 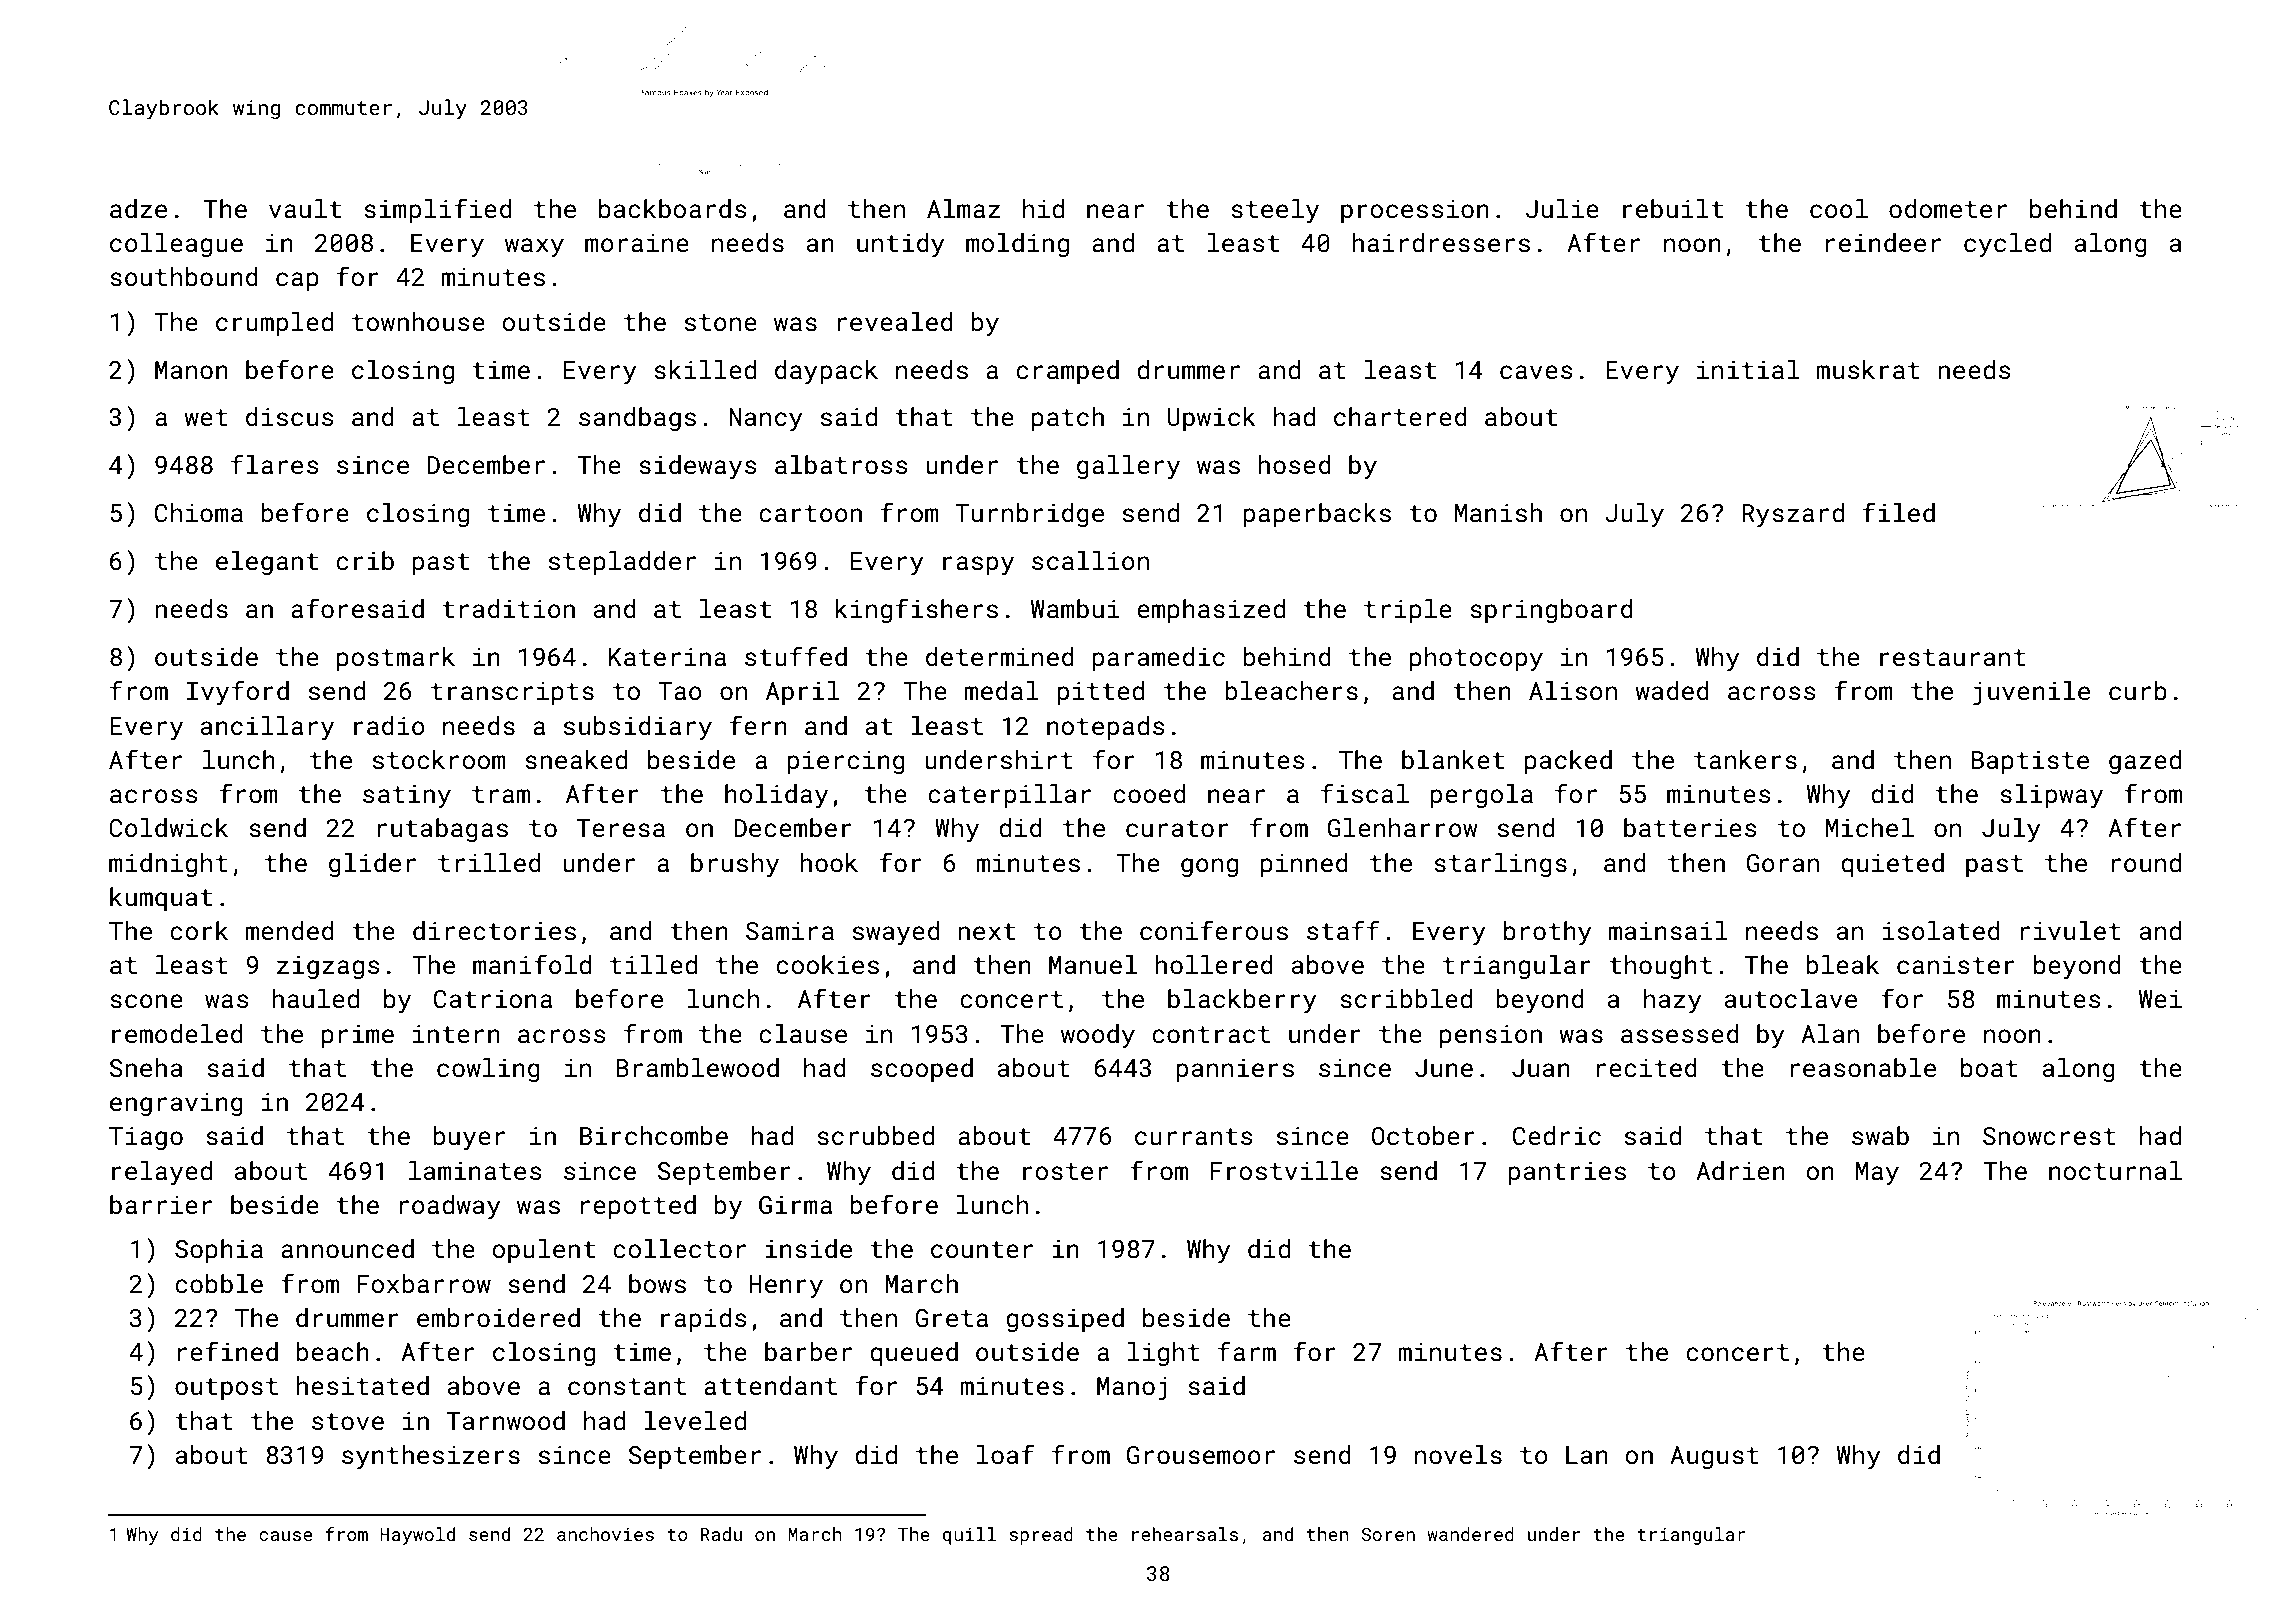 What do you see at coordinates (1948, 209) in the page?
I see `odometer` at bounding box center [1948, 209].
